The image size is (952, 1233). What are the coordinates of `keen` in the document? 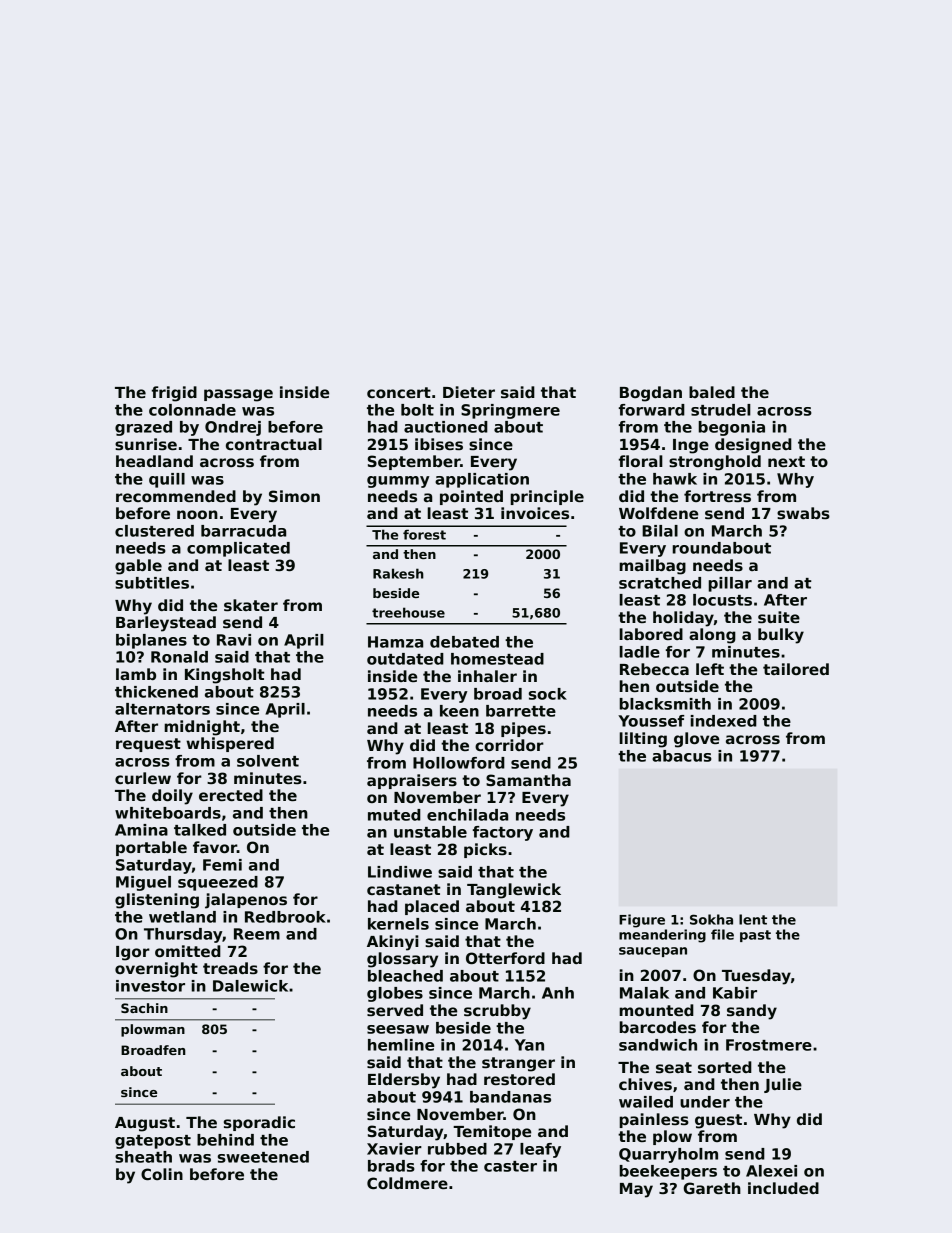 It's located at (459, 711).
